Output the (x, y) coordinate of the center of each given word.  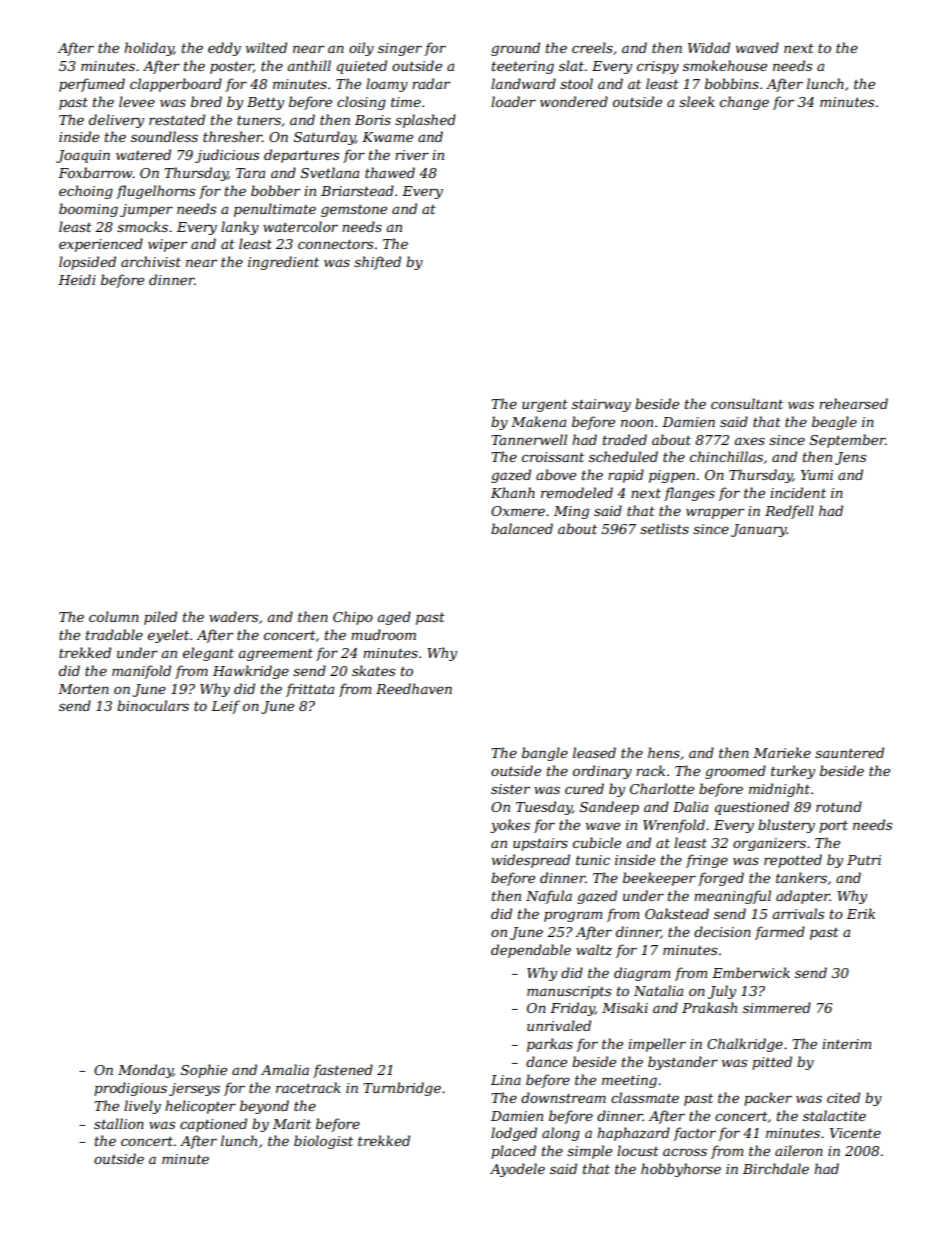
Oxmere (518, 511)
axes (750, 441)
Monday (145, 1071)
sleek (697, 101)
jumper (146, 210)
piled (160, 618)
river (412, 155)
